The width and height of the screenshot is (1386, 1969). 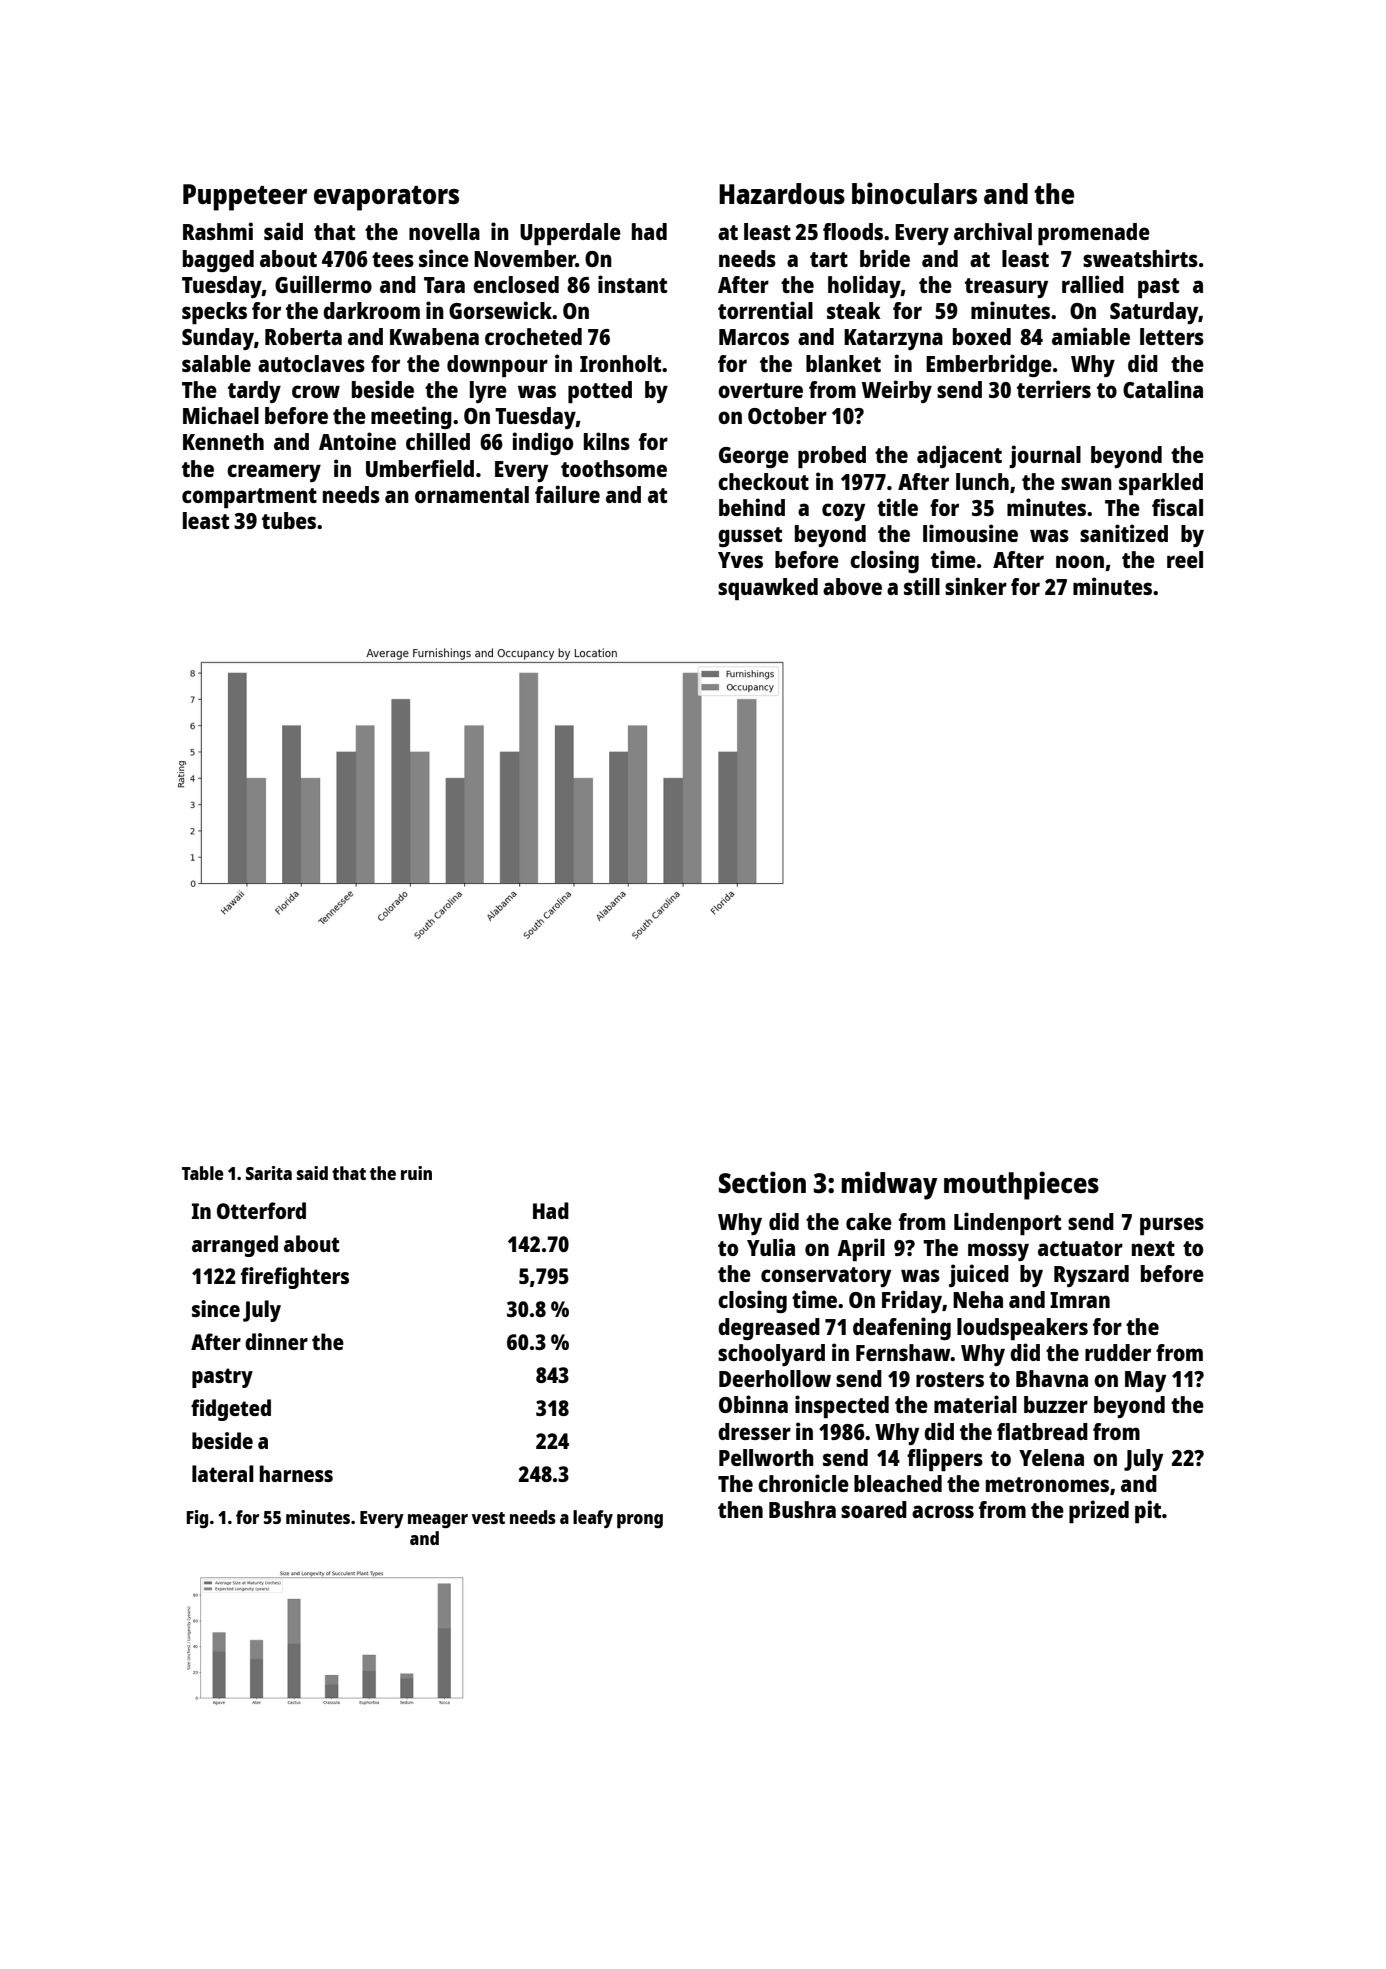 What do you see at coordinates (1094, 234) in the screenshot?
I see `promenade` at bounding box center [1094, 234].
